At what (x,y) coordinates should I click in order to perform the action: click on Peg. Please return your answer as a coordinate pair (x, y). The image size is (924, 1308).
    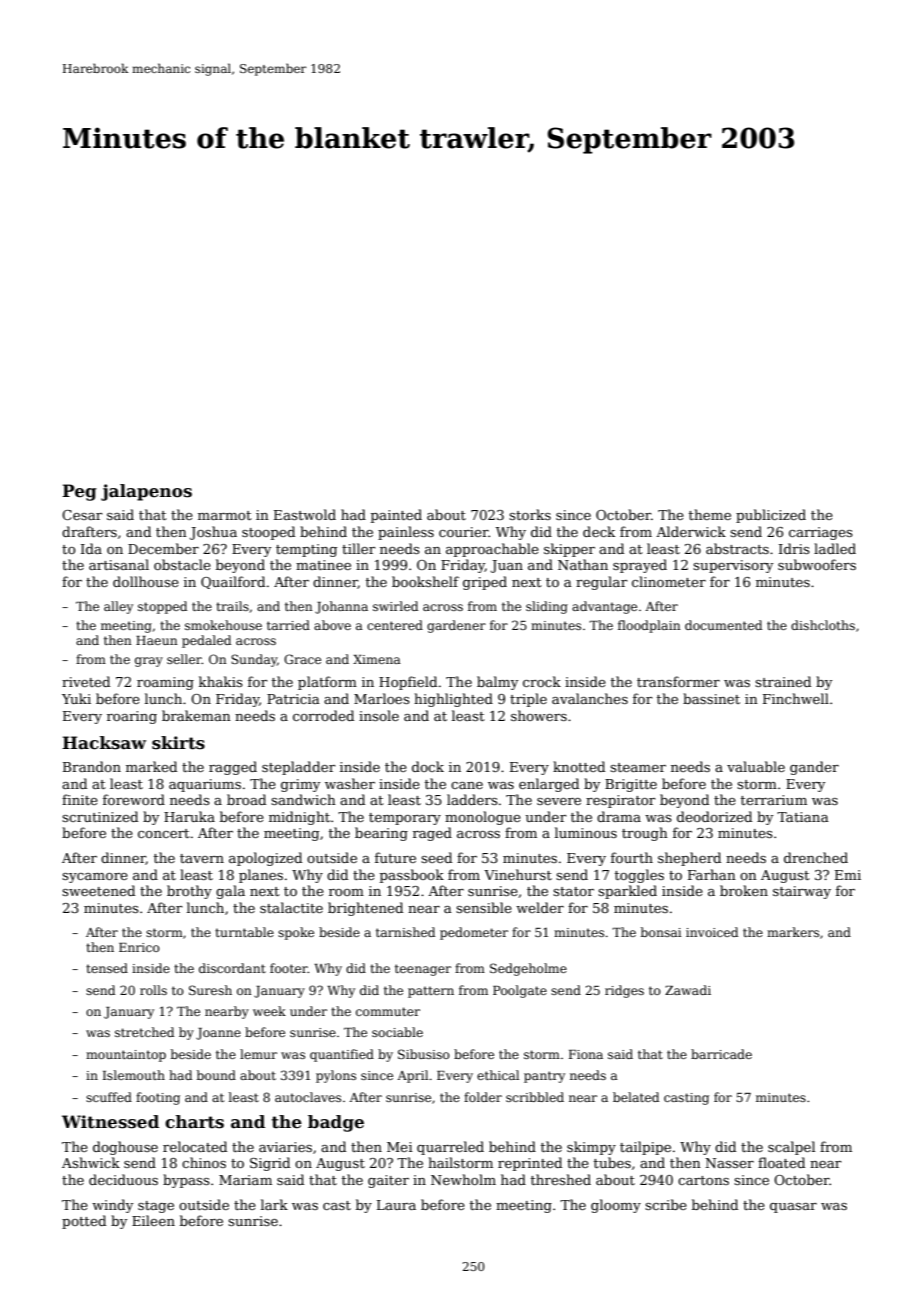
    Looking at the image, I should click on (79, 492).
